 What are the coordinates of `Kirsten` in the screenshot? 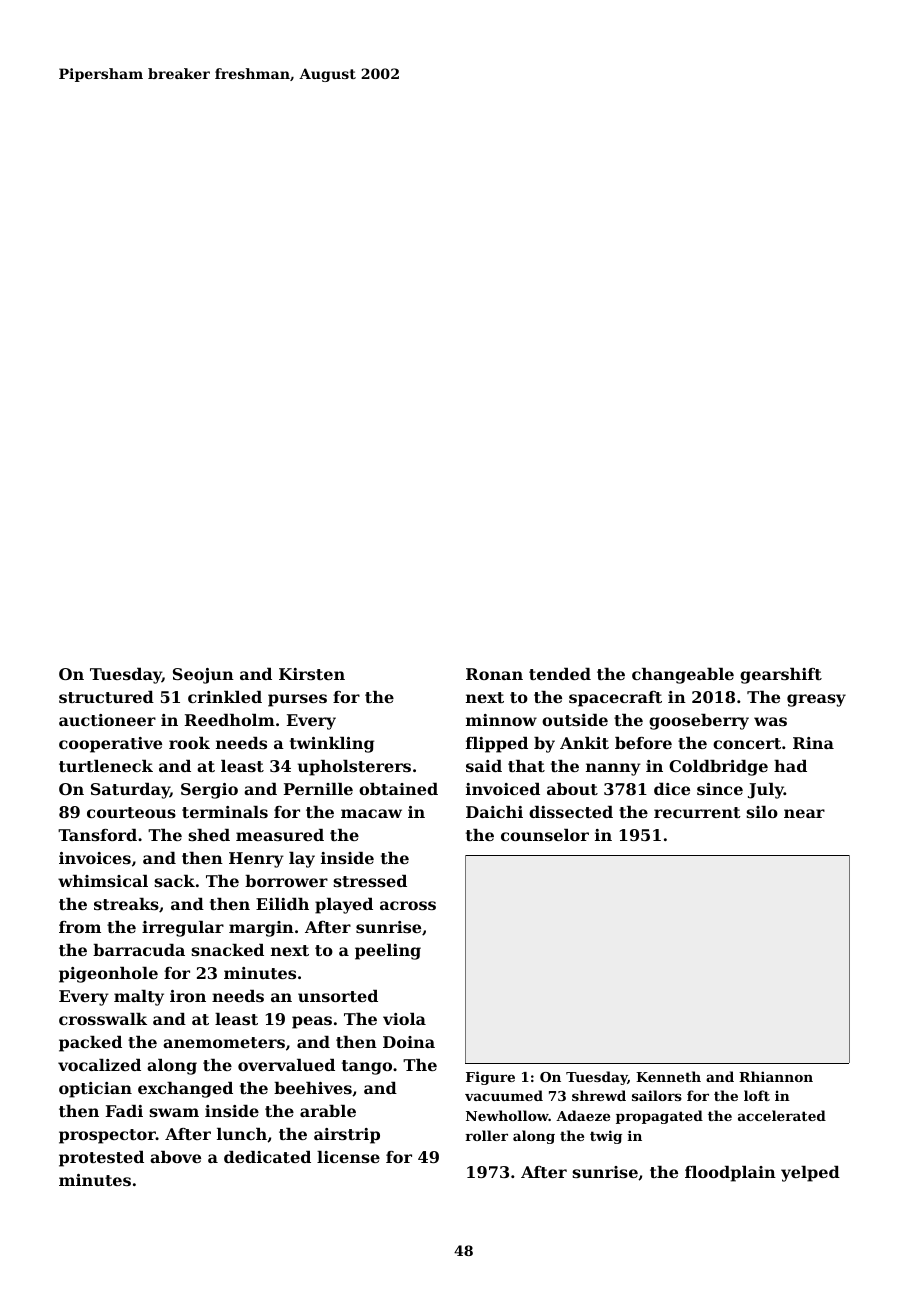 It's located at (312, 674).
